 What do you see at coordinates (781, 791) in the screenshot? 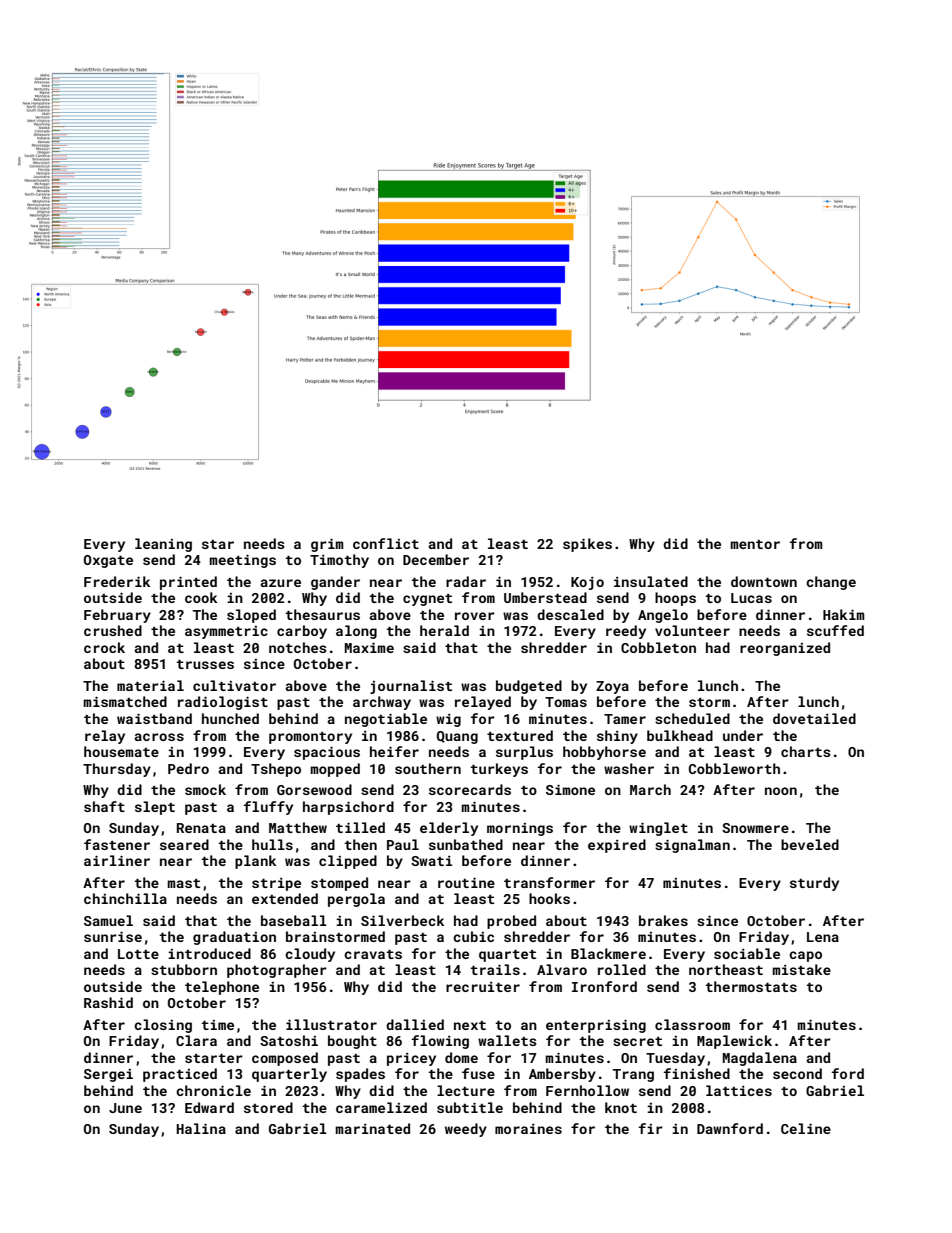
I see `noon` at bounding box center [781, 791].
